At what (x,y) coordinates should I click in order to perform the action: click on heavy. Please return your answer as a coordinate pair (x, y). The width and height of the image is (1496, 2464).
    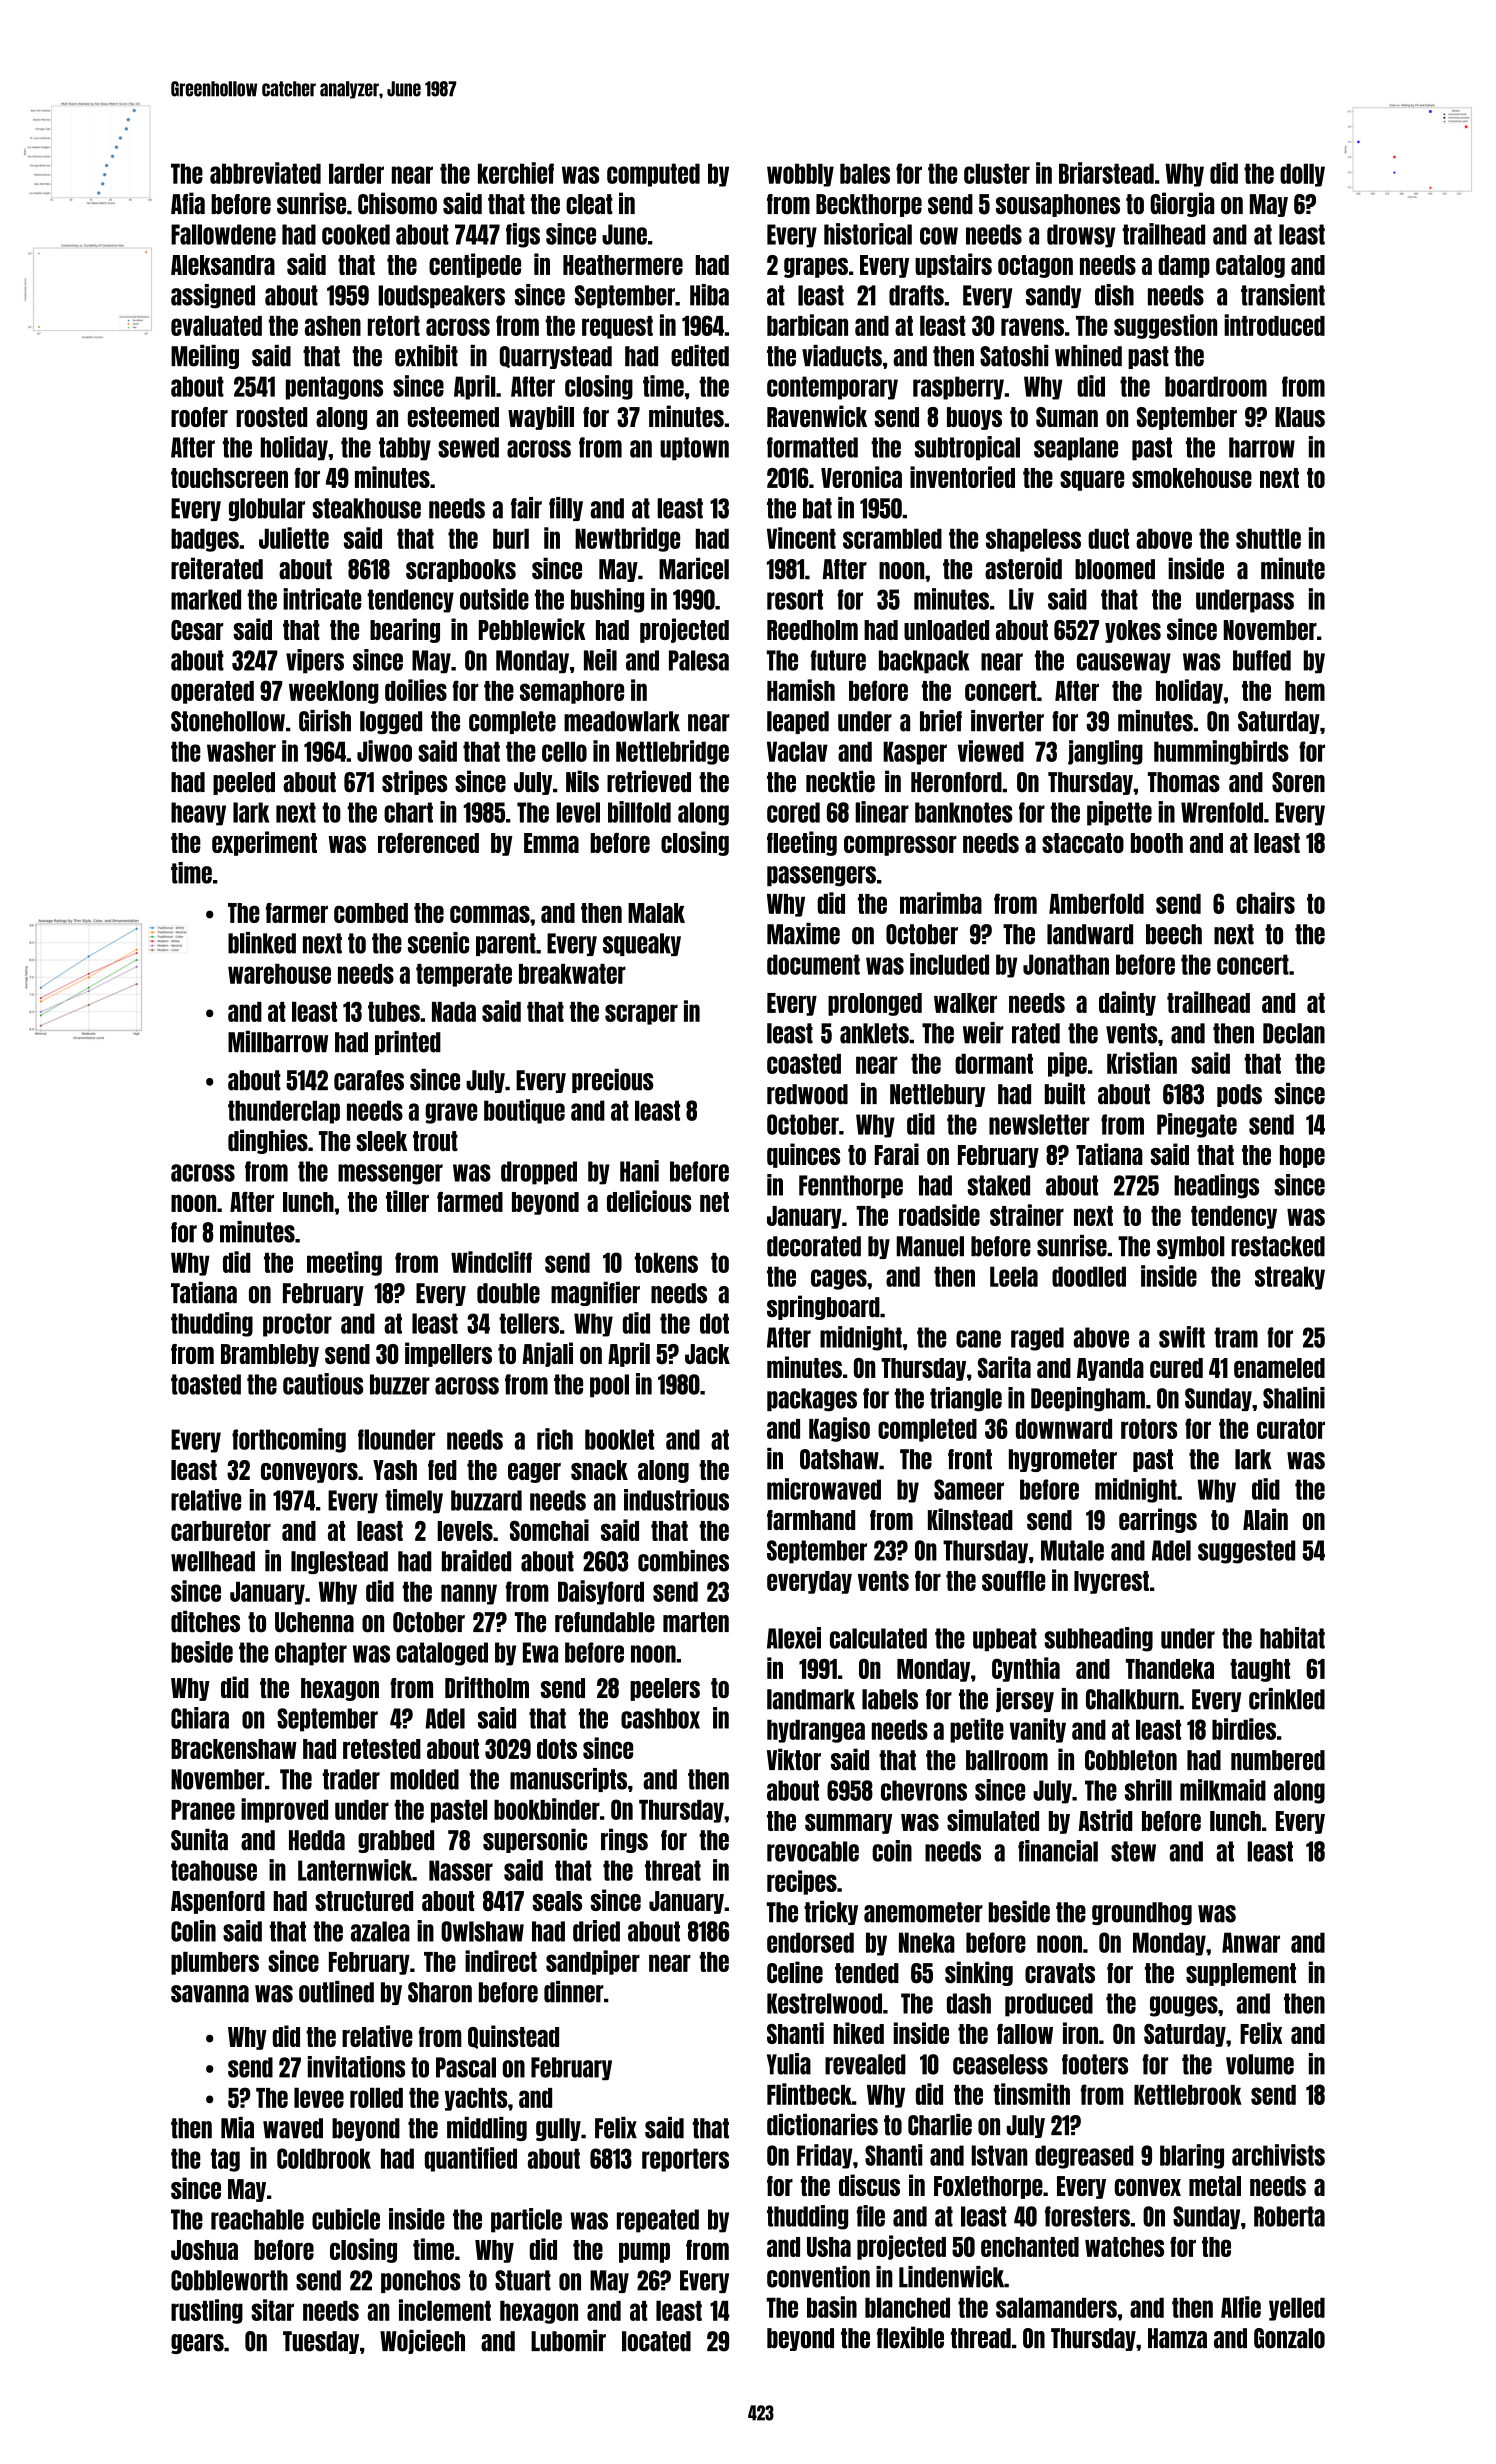
    Looking at the image, I should click on (198, 814).
